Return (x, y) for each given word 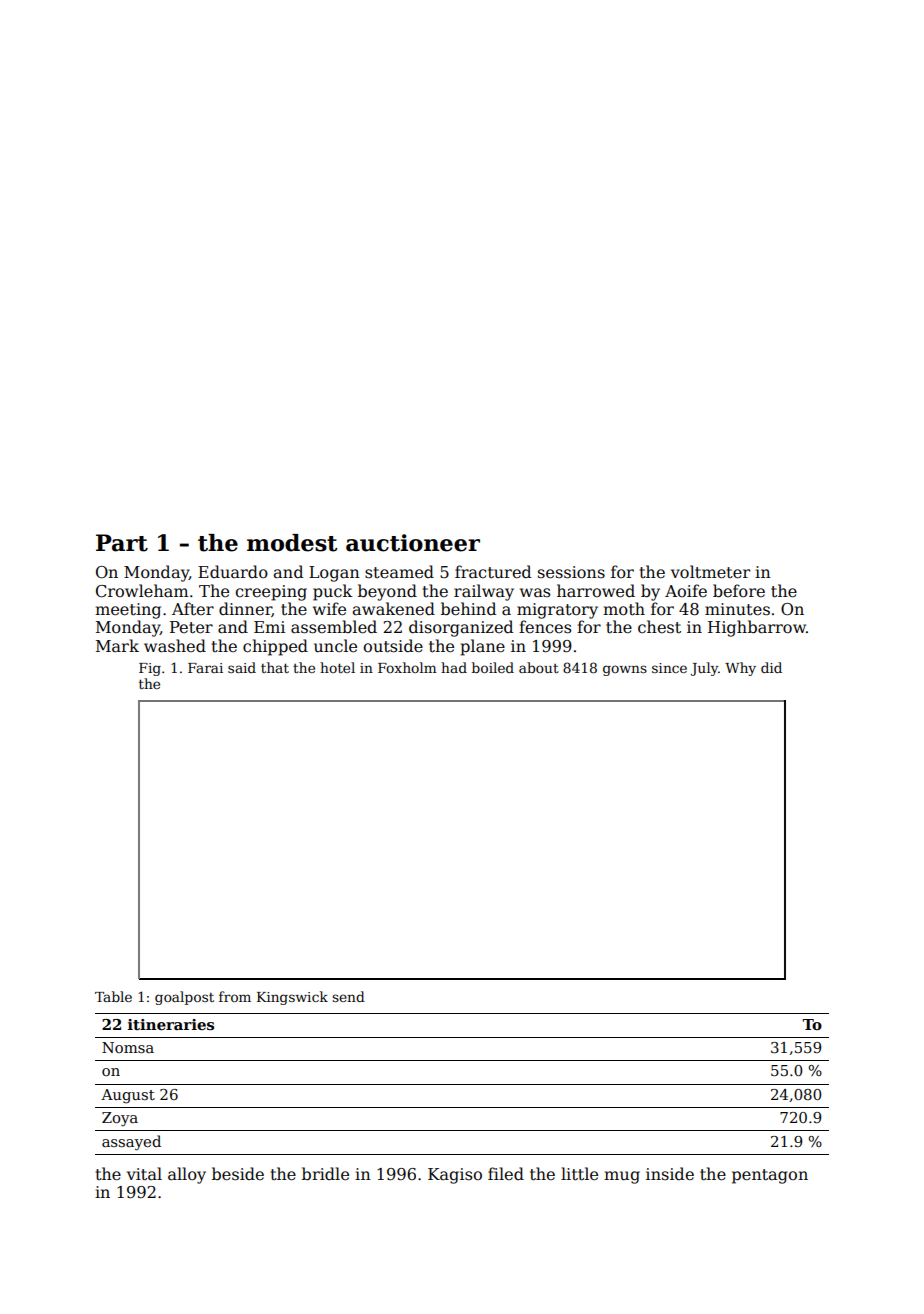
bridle (325, 1174)
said (242, 667)
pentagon (770, 1176)
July (704, 669)
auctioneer (413, 543)
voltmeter (710, 572)
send (348, 996)
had (454, 667)
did (771, 667)
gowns (625, 670)
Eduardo (233, 571)
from (235, 996)
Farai (205, 668)
